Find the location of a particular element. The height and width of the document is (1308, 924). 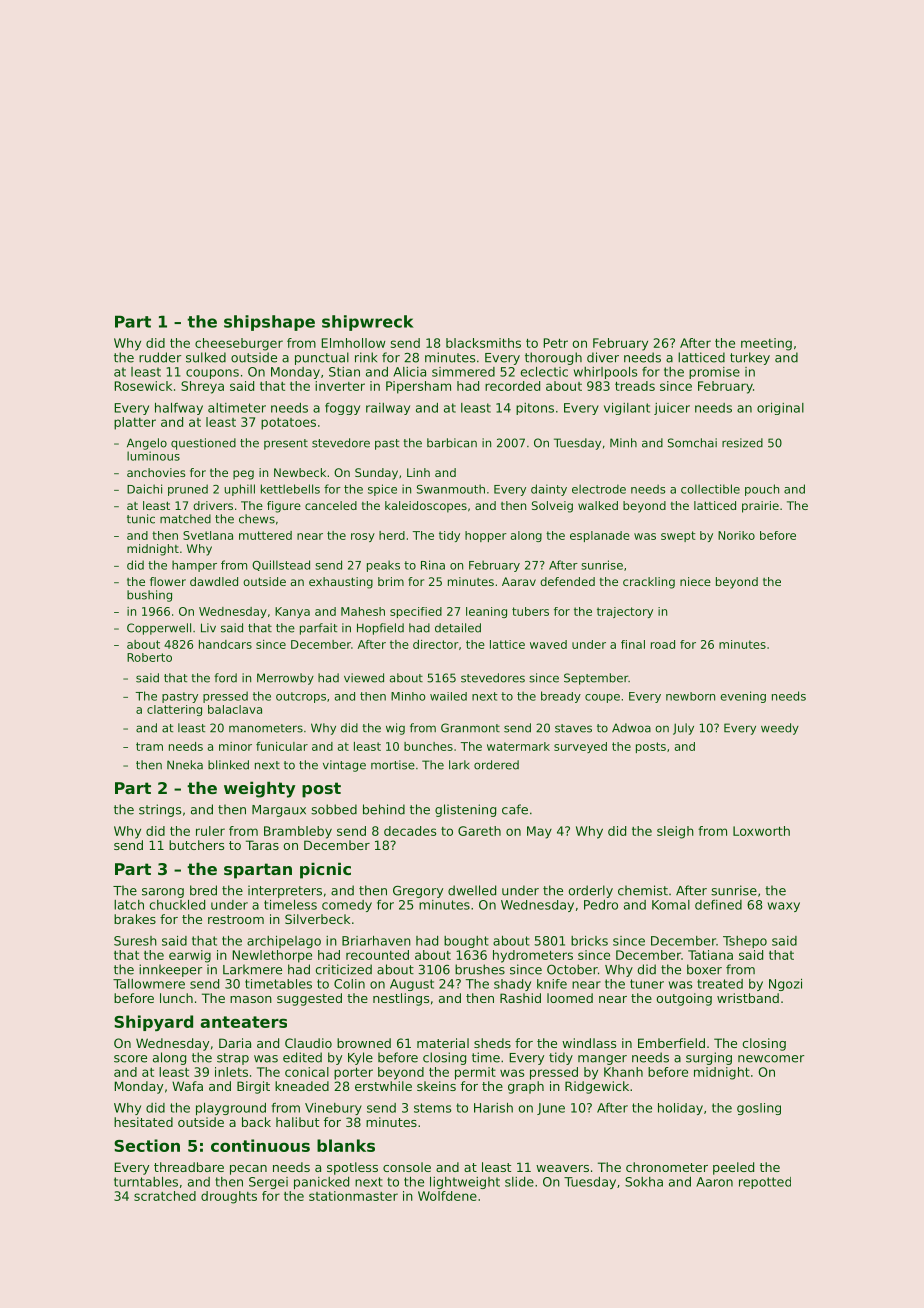

brakes is located at coordinates (135, 919).
